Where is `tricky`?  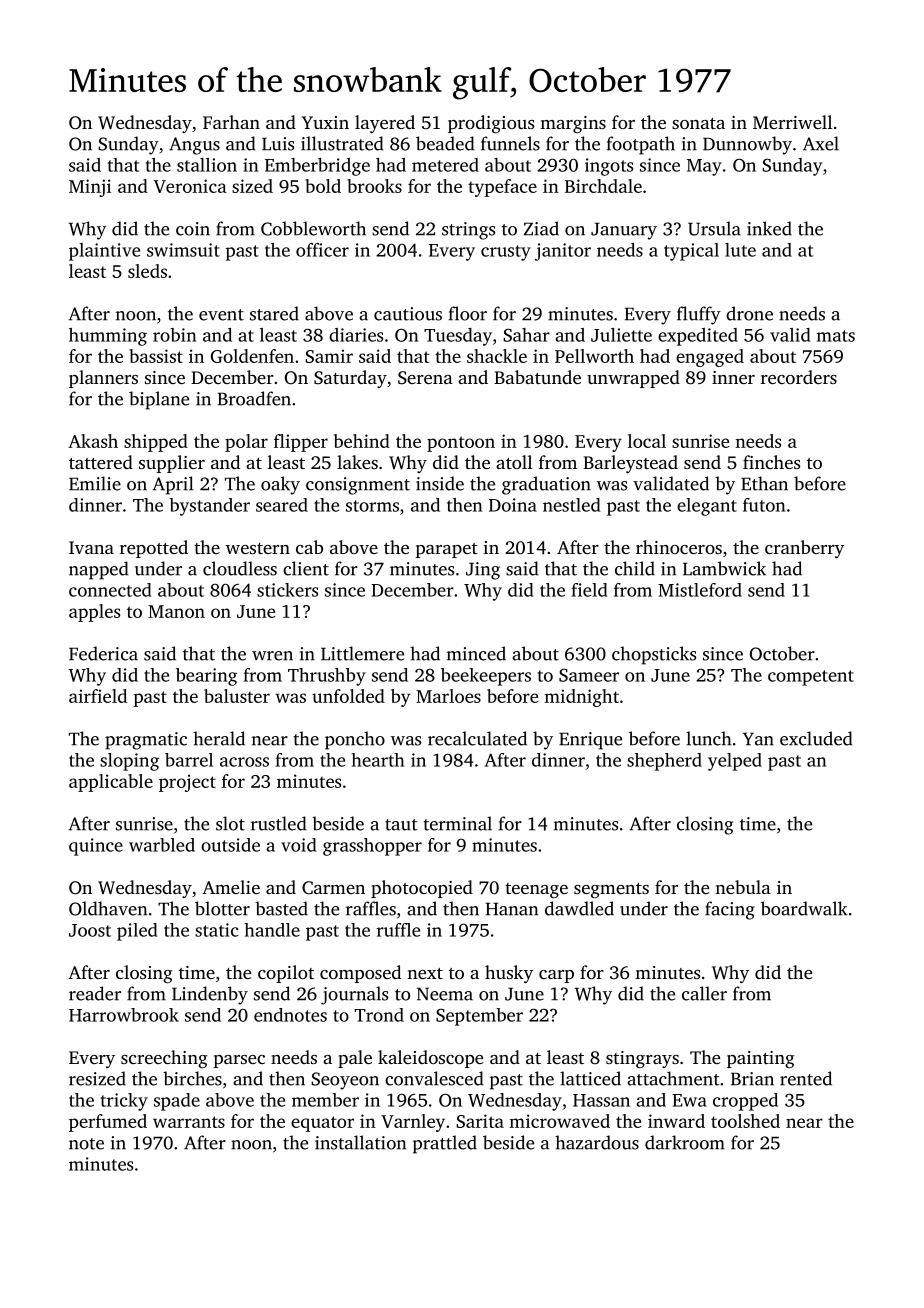
tricky is located at coordinates (124, 1102).
